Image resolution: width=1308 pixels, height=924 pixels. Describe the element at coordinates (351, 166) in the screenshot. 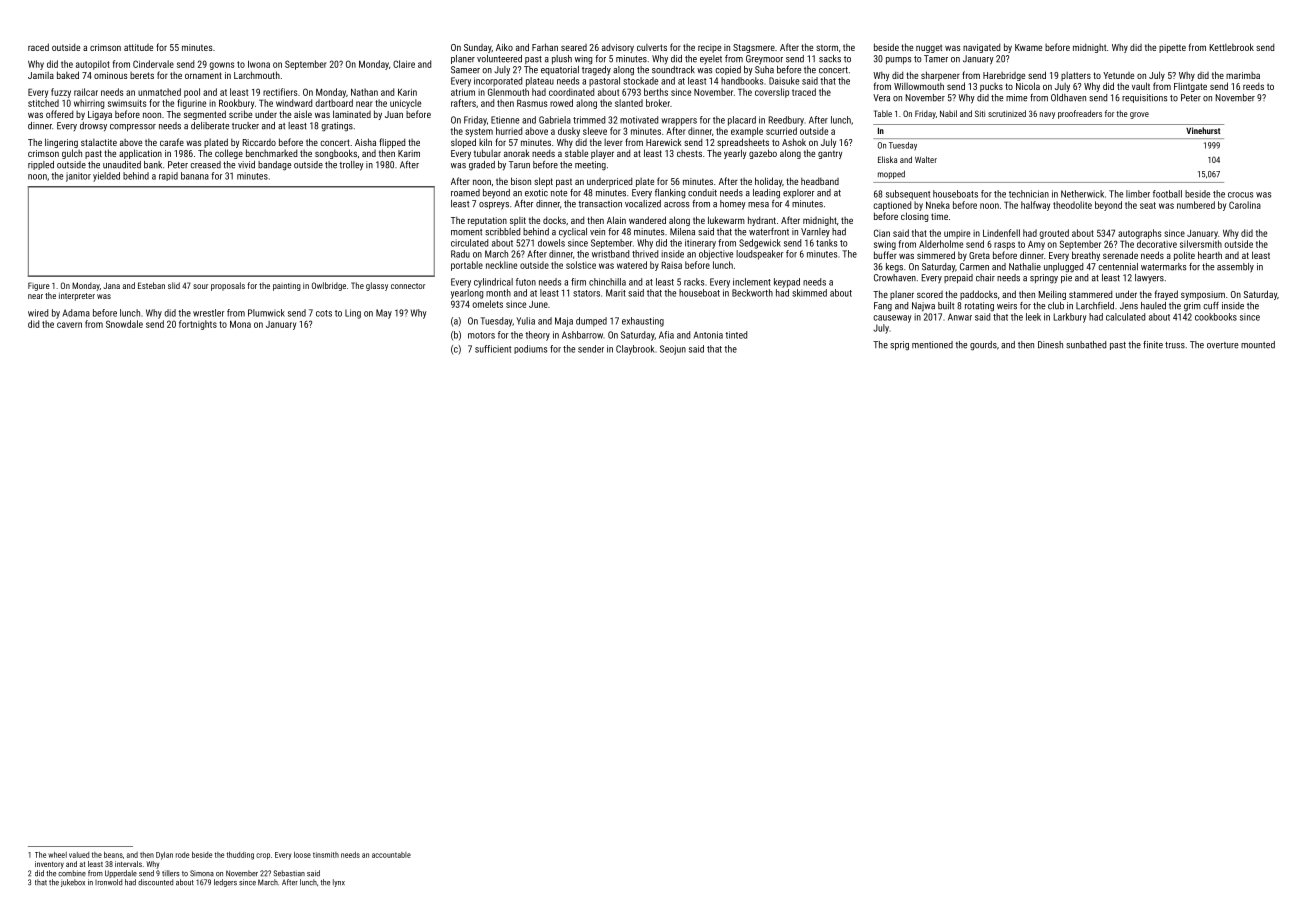

I see `trolley` at that location.
